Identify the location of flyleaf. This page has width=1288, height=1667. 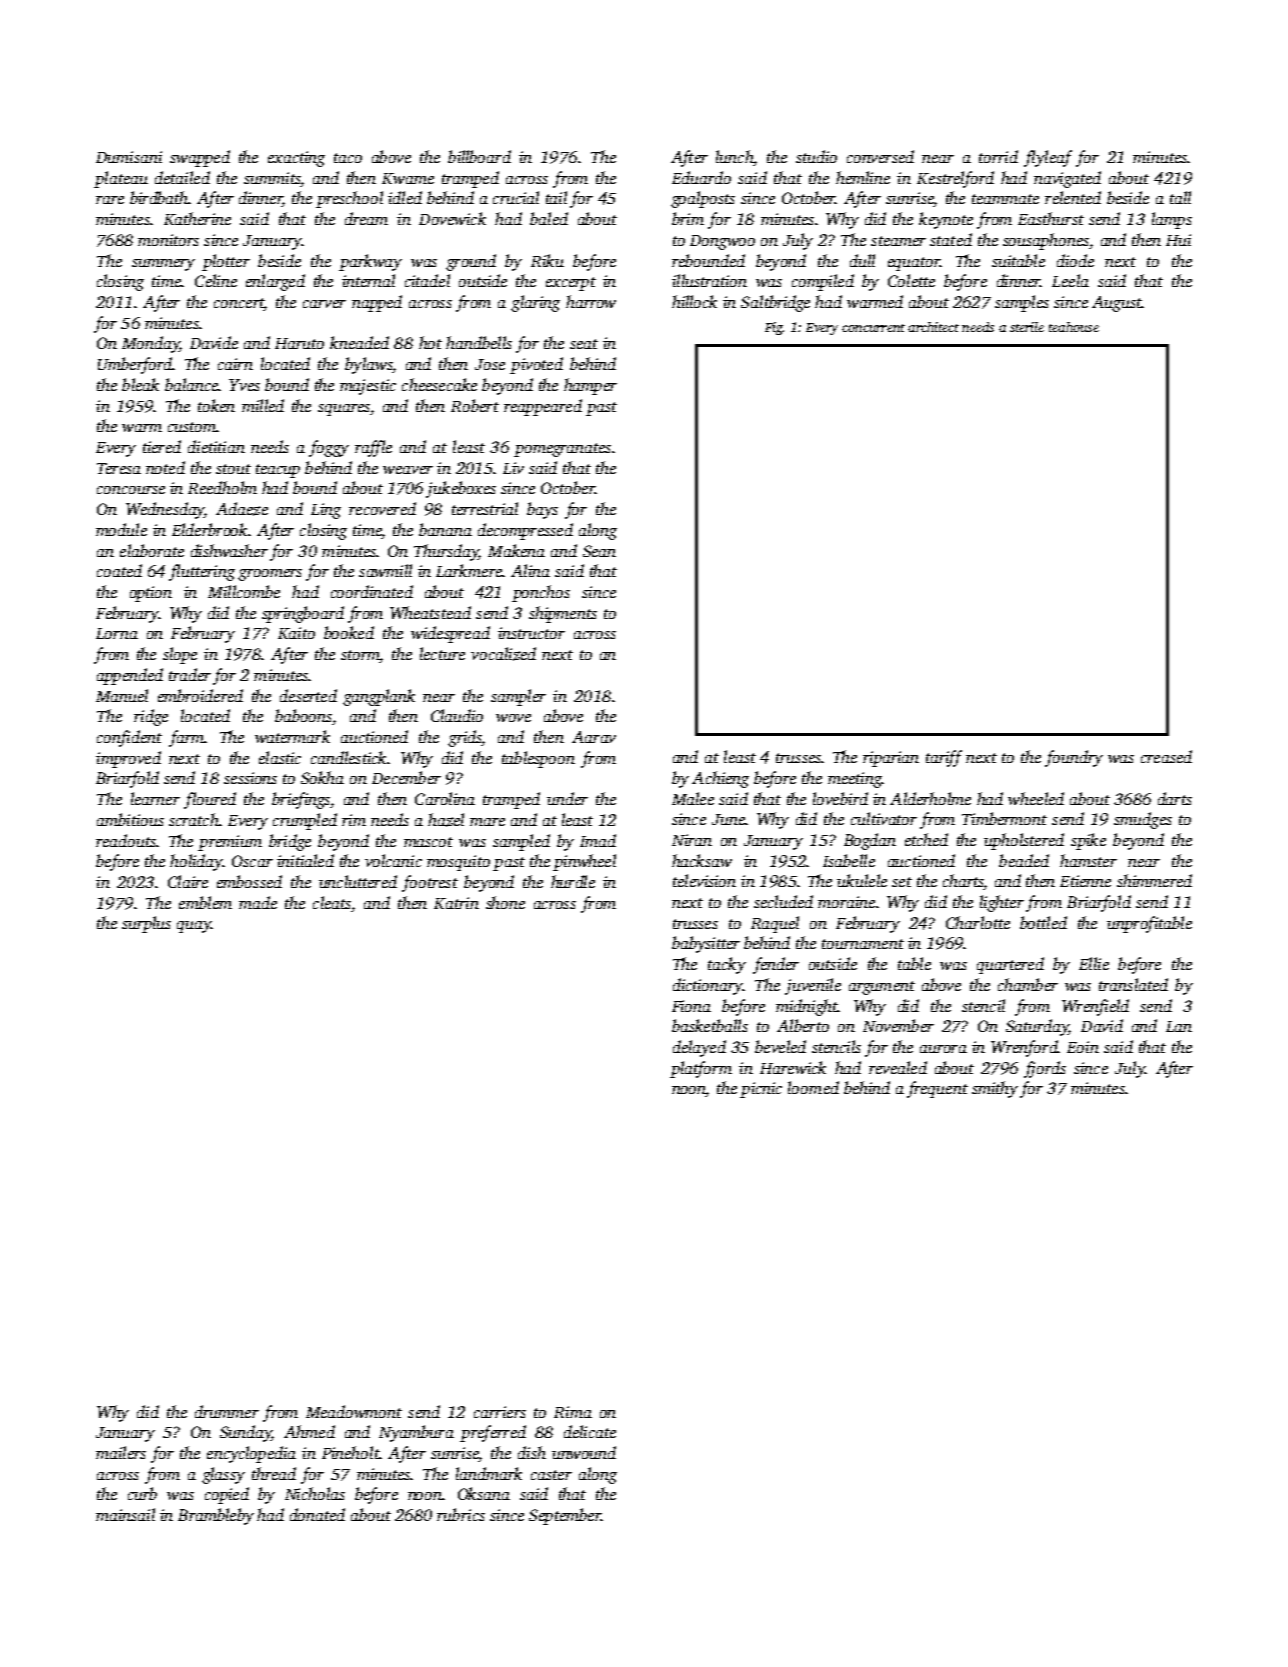
(1048, 158).
